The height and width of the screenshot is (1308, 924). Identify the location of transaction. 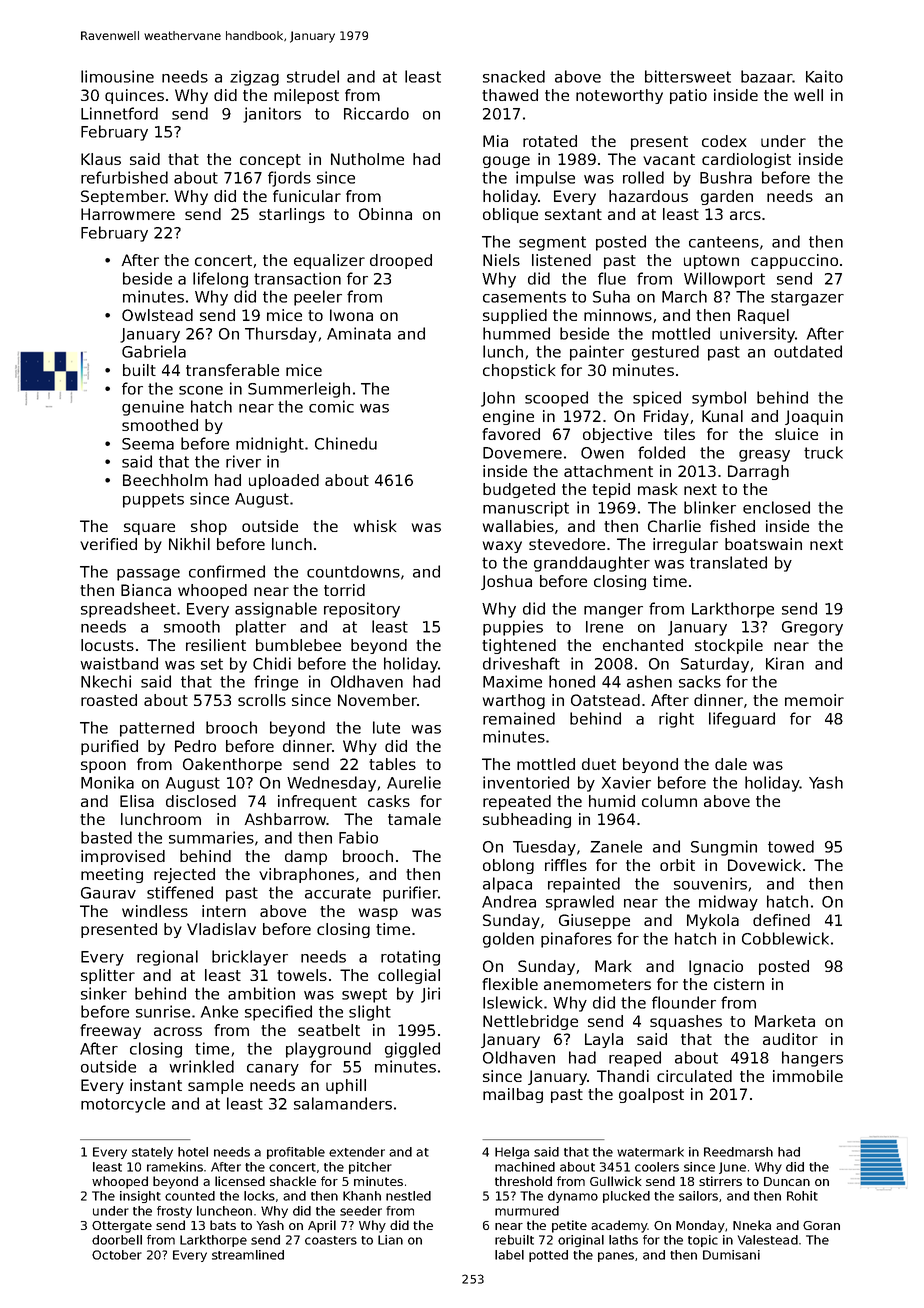
(297, 278).
